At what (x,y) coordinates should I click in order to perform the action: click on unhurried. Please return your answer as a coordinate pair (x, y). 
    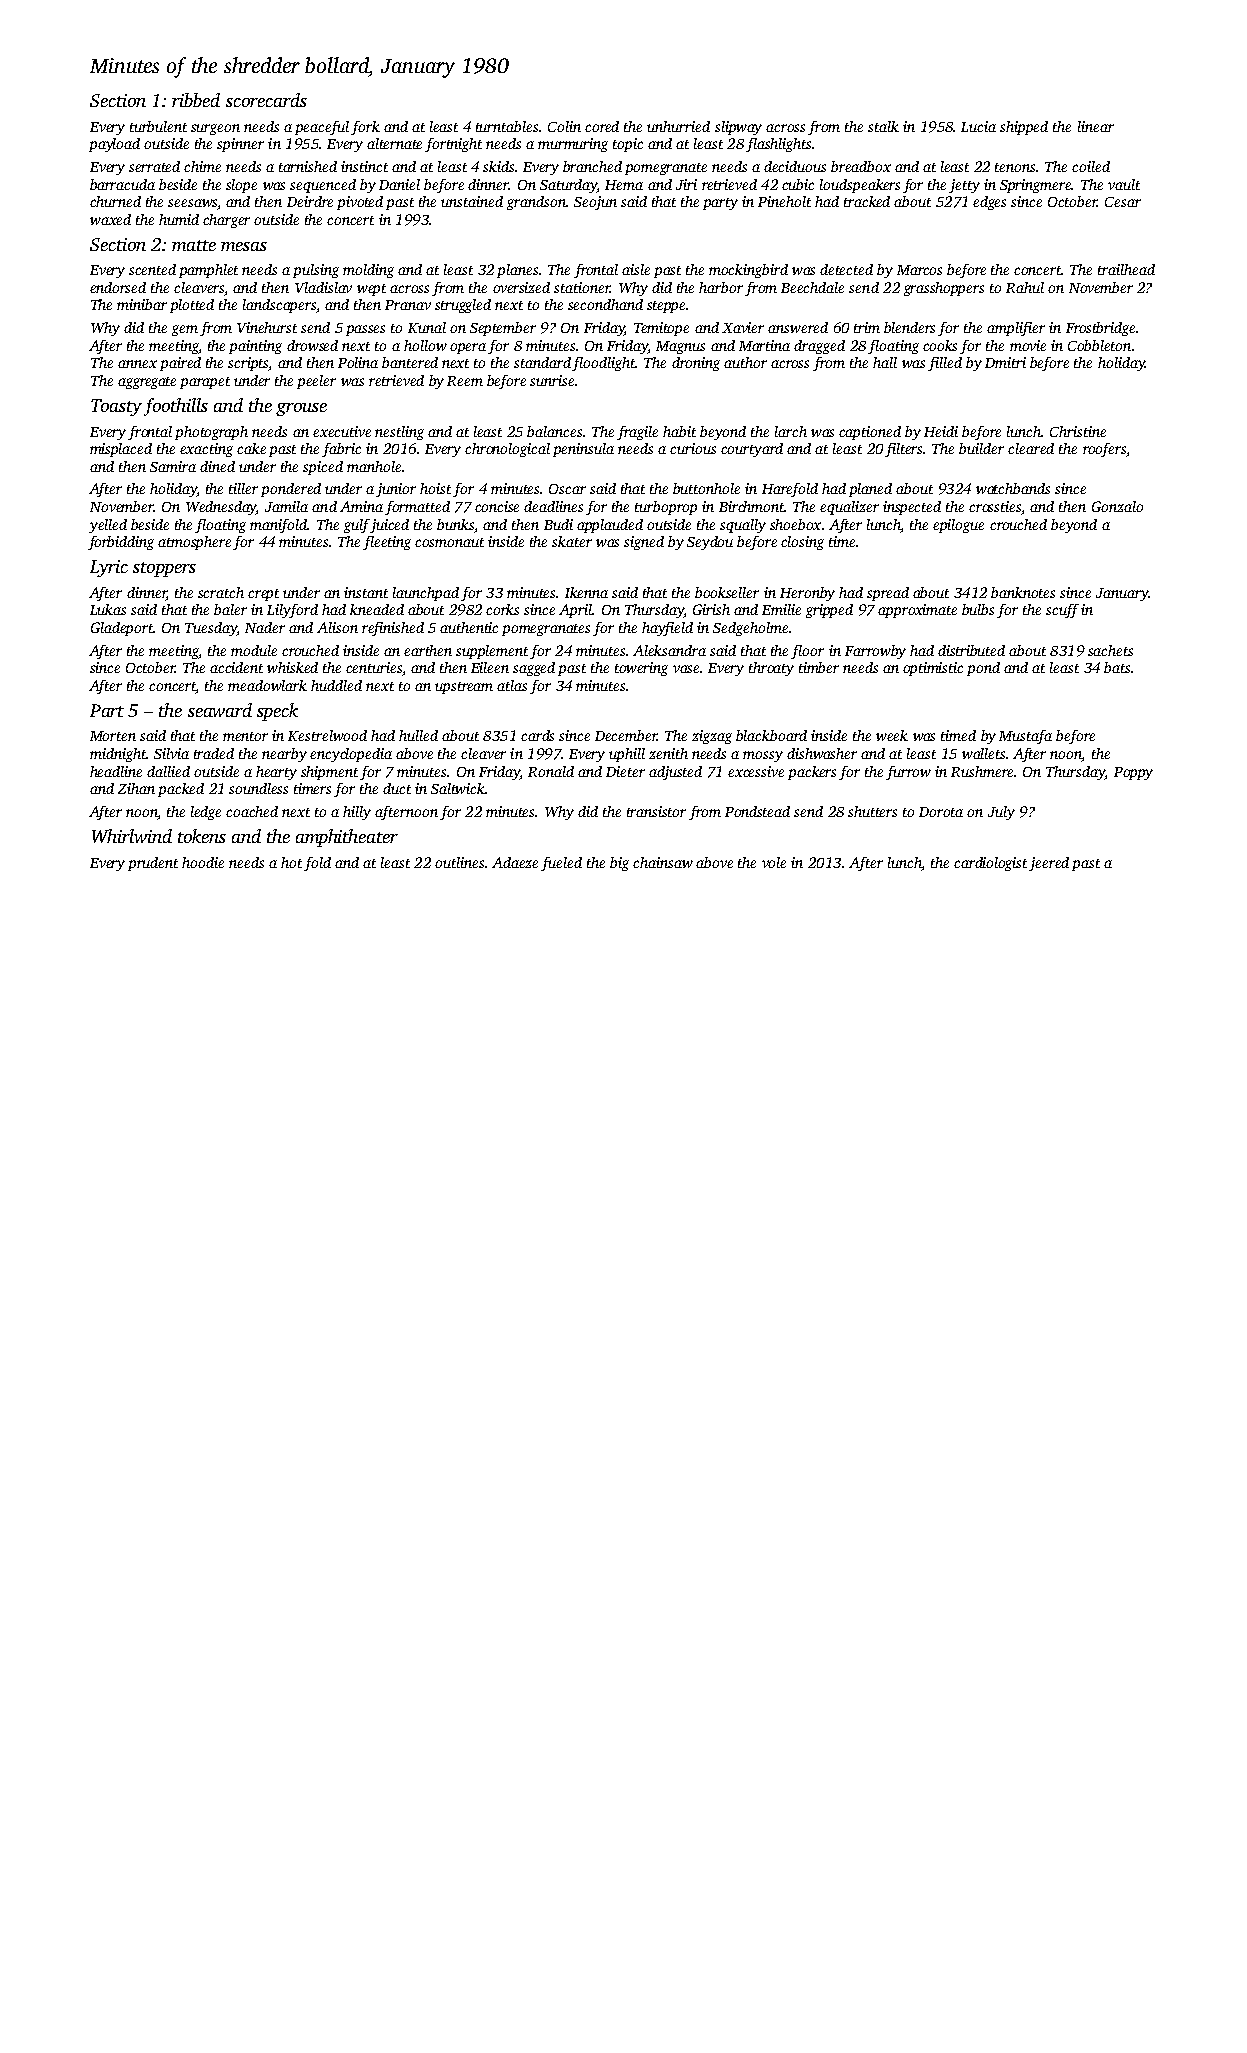
    Looking at the image, I should click on (678, 126).
